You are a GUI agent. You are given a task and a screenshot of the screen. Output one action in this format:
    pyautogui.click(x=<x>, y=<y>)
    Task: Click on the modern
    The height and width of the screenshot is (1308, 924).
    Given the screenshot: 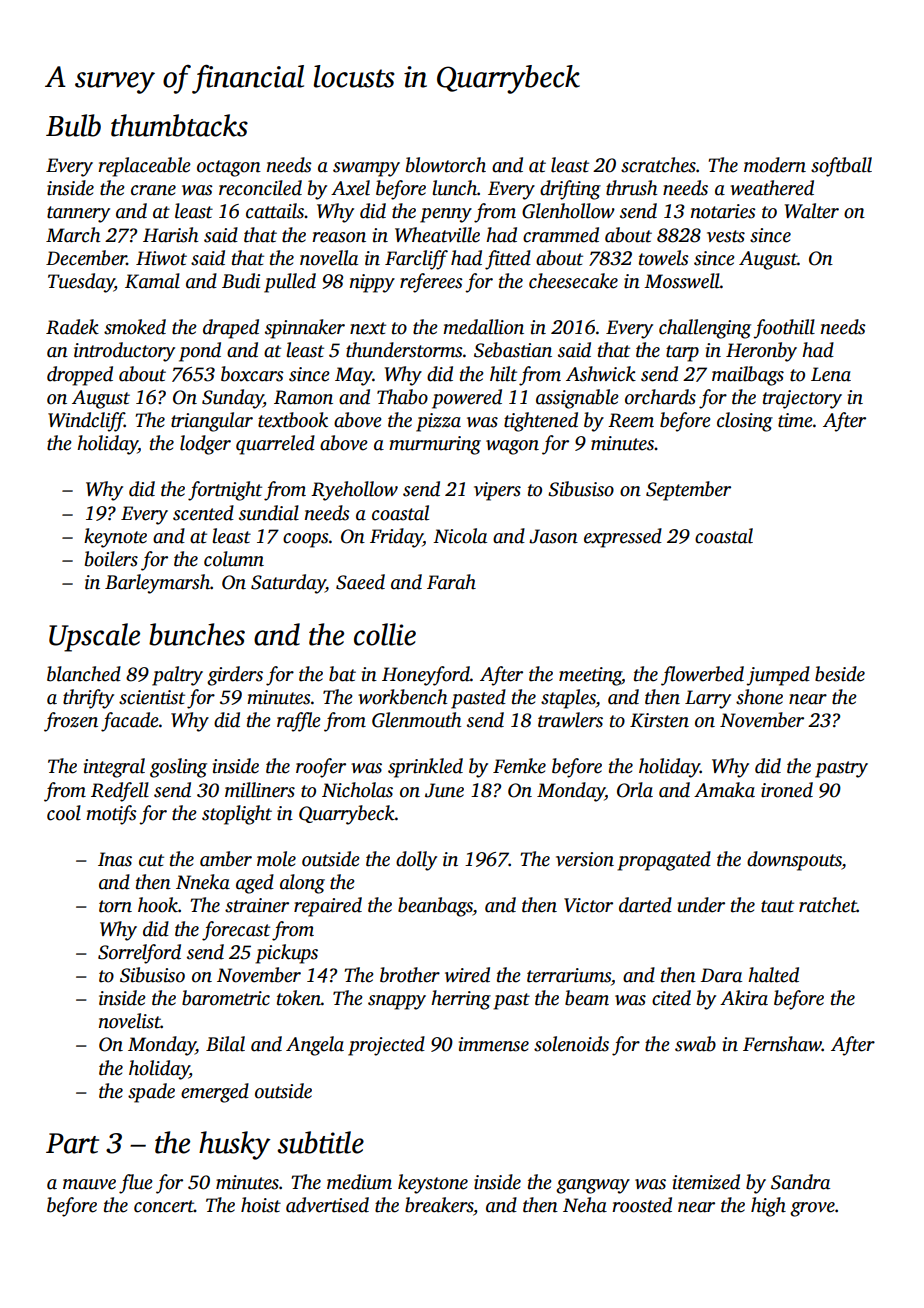 What is the action you would take?
    pyautogui.click(x=775, y=165)
